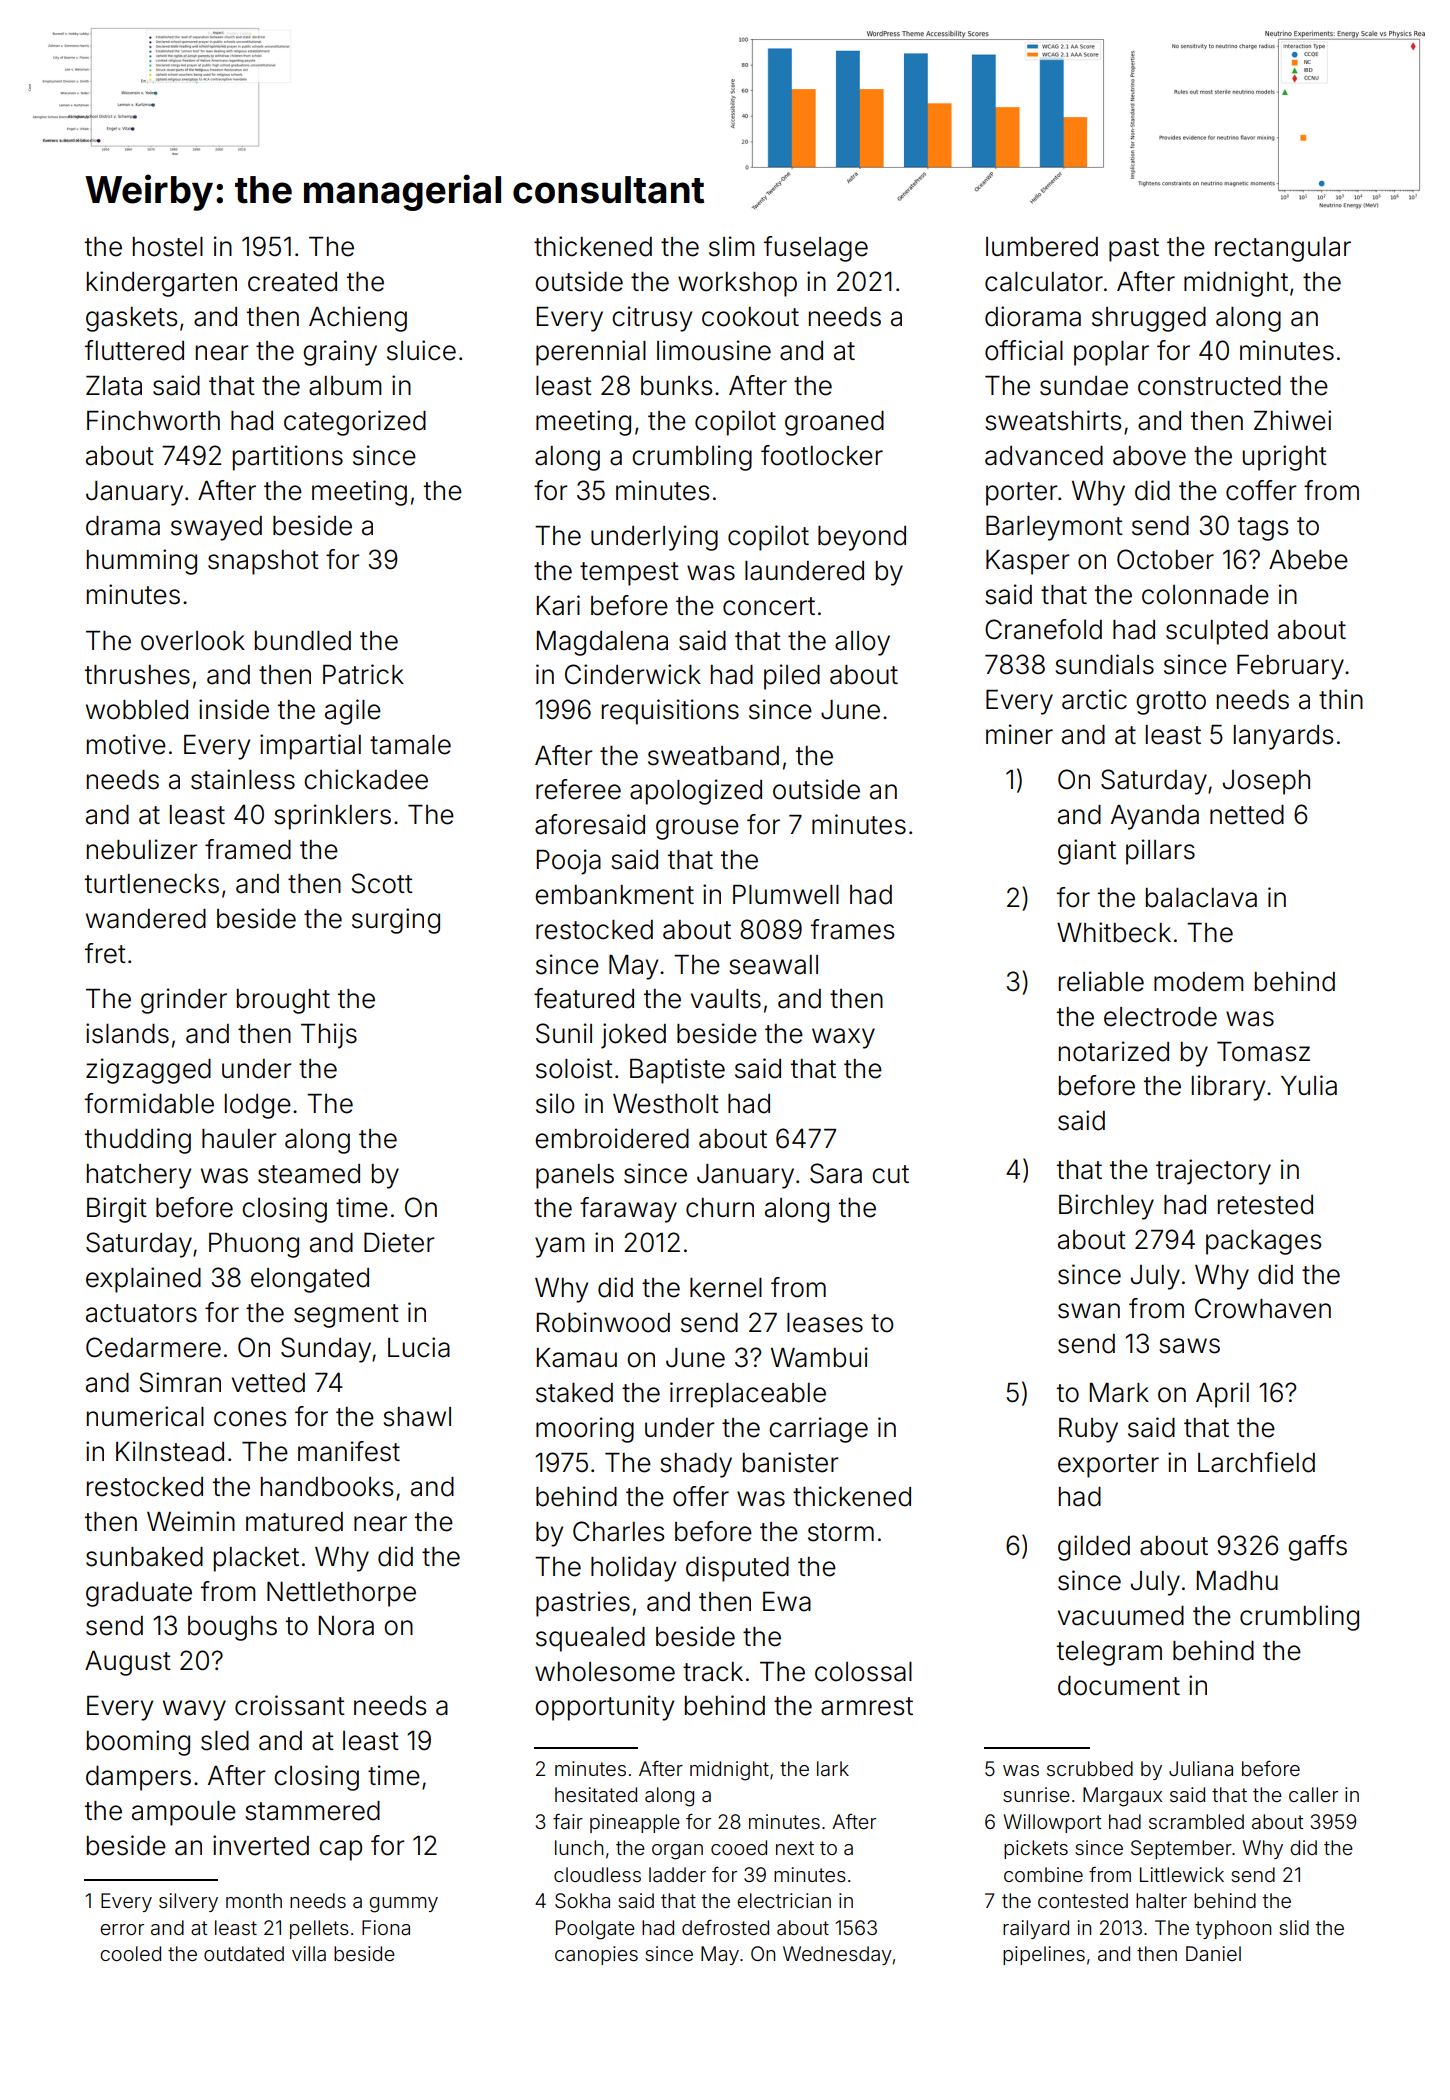 This screenshot has width=1450, height=2100. What do you see at coordinates (628, 1210) in the screenshot?
I see `faraway` at bounding box center [628, 1210].
